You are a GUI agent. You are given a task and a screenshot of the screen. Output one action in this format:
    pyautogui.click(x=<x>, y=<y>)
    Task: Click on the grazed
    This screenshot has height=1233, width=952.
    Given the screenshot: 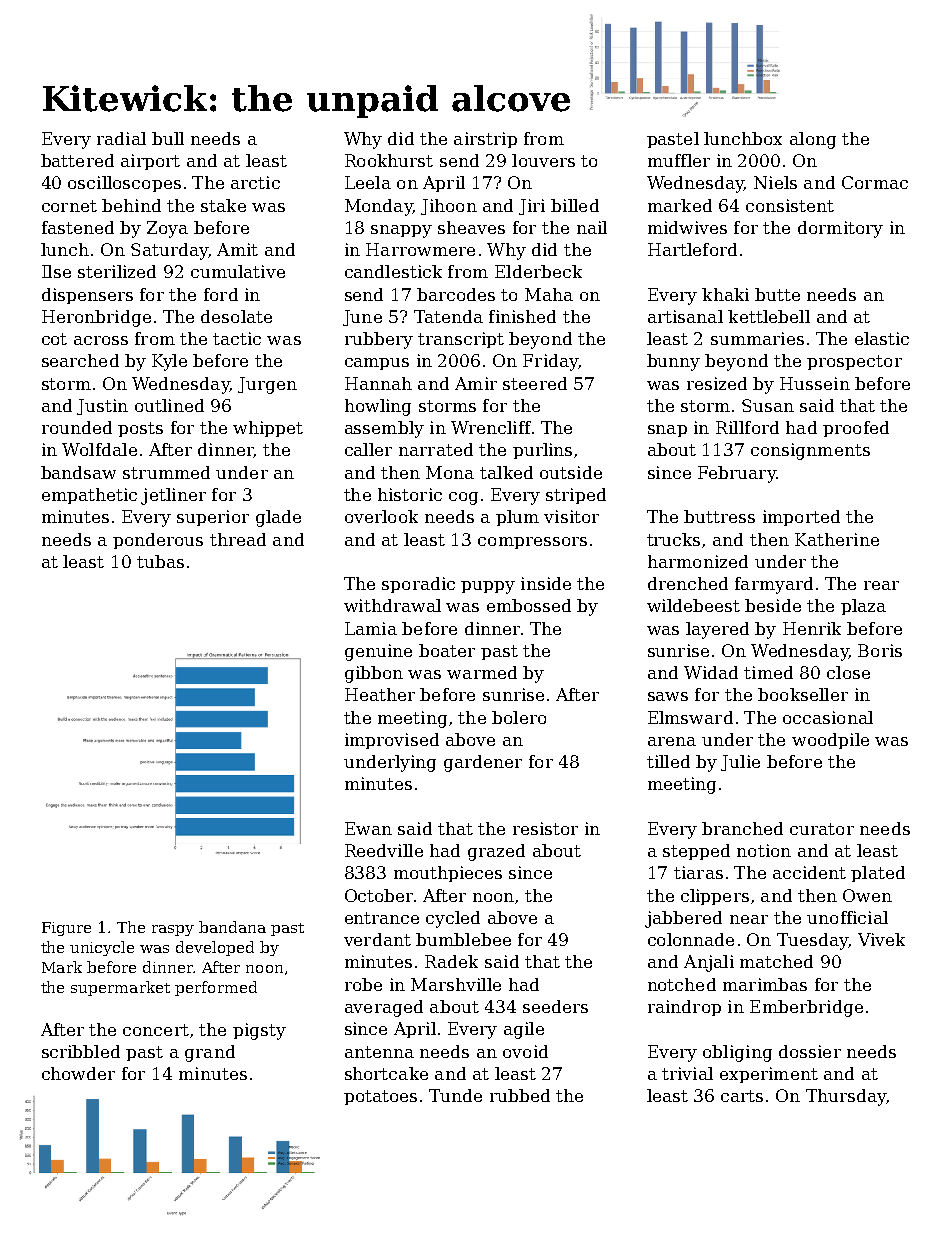 What is the action you would take?
    pyautogui.click(x=496, y=852)
